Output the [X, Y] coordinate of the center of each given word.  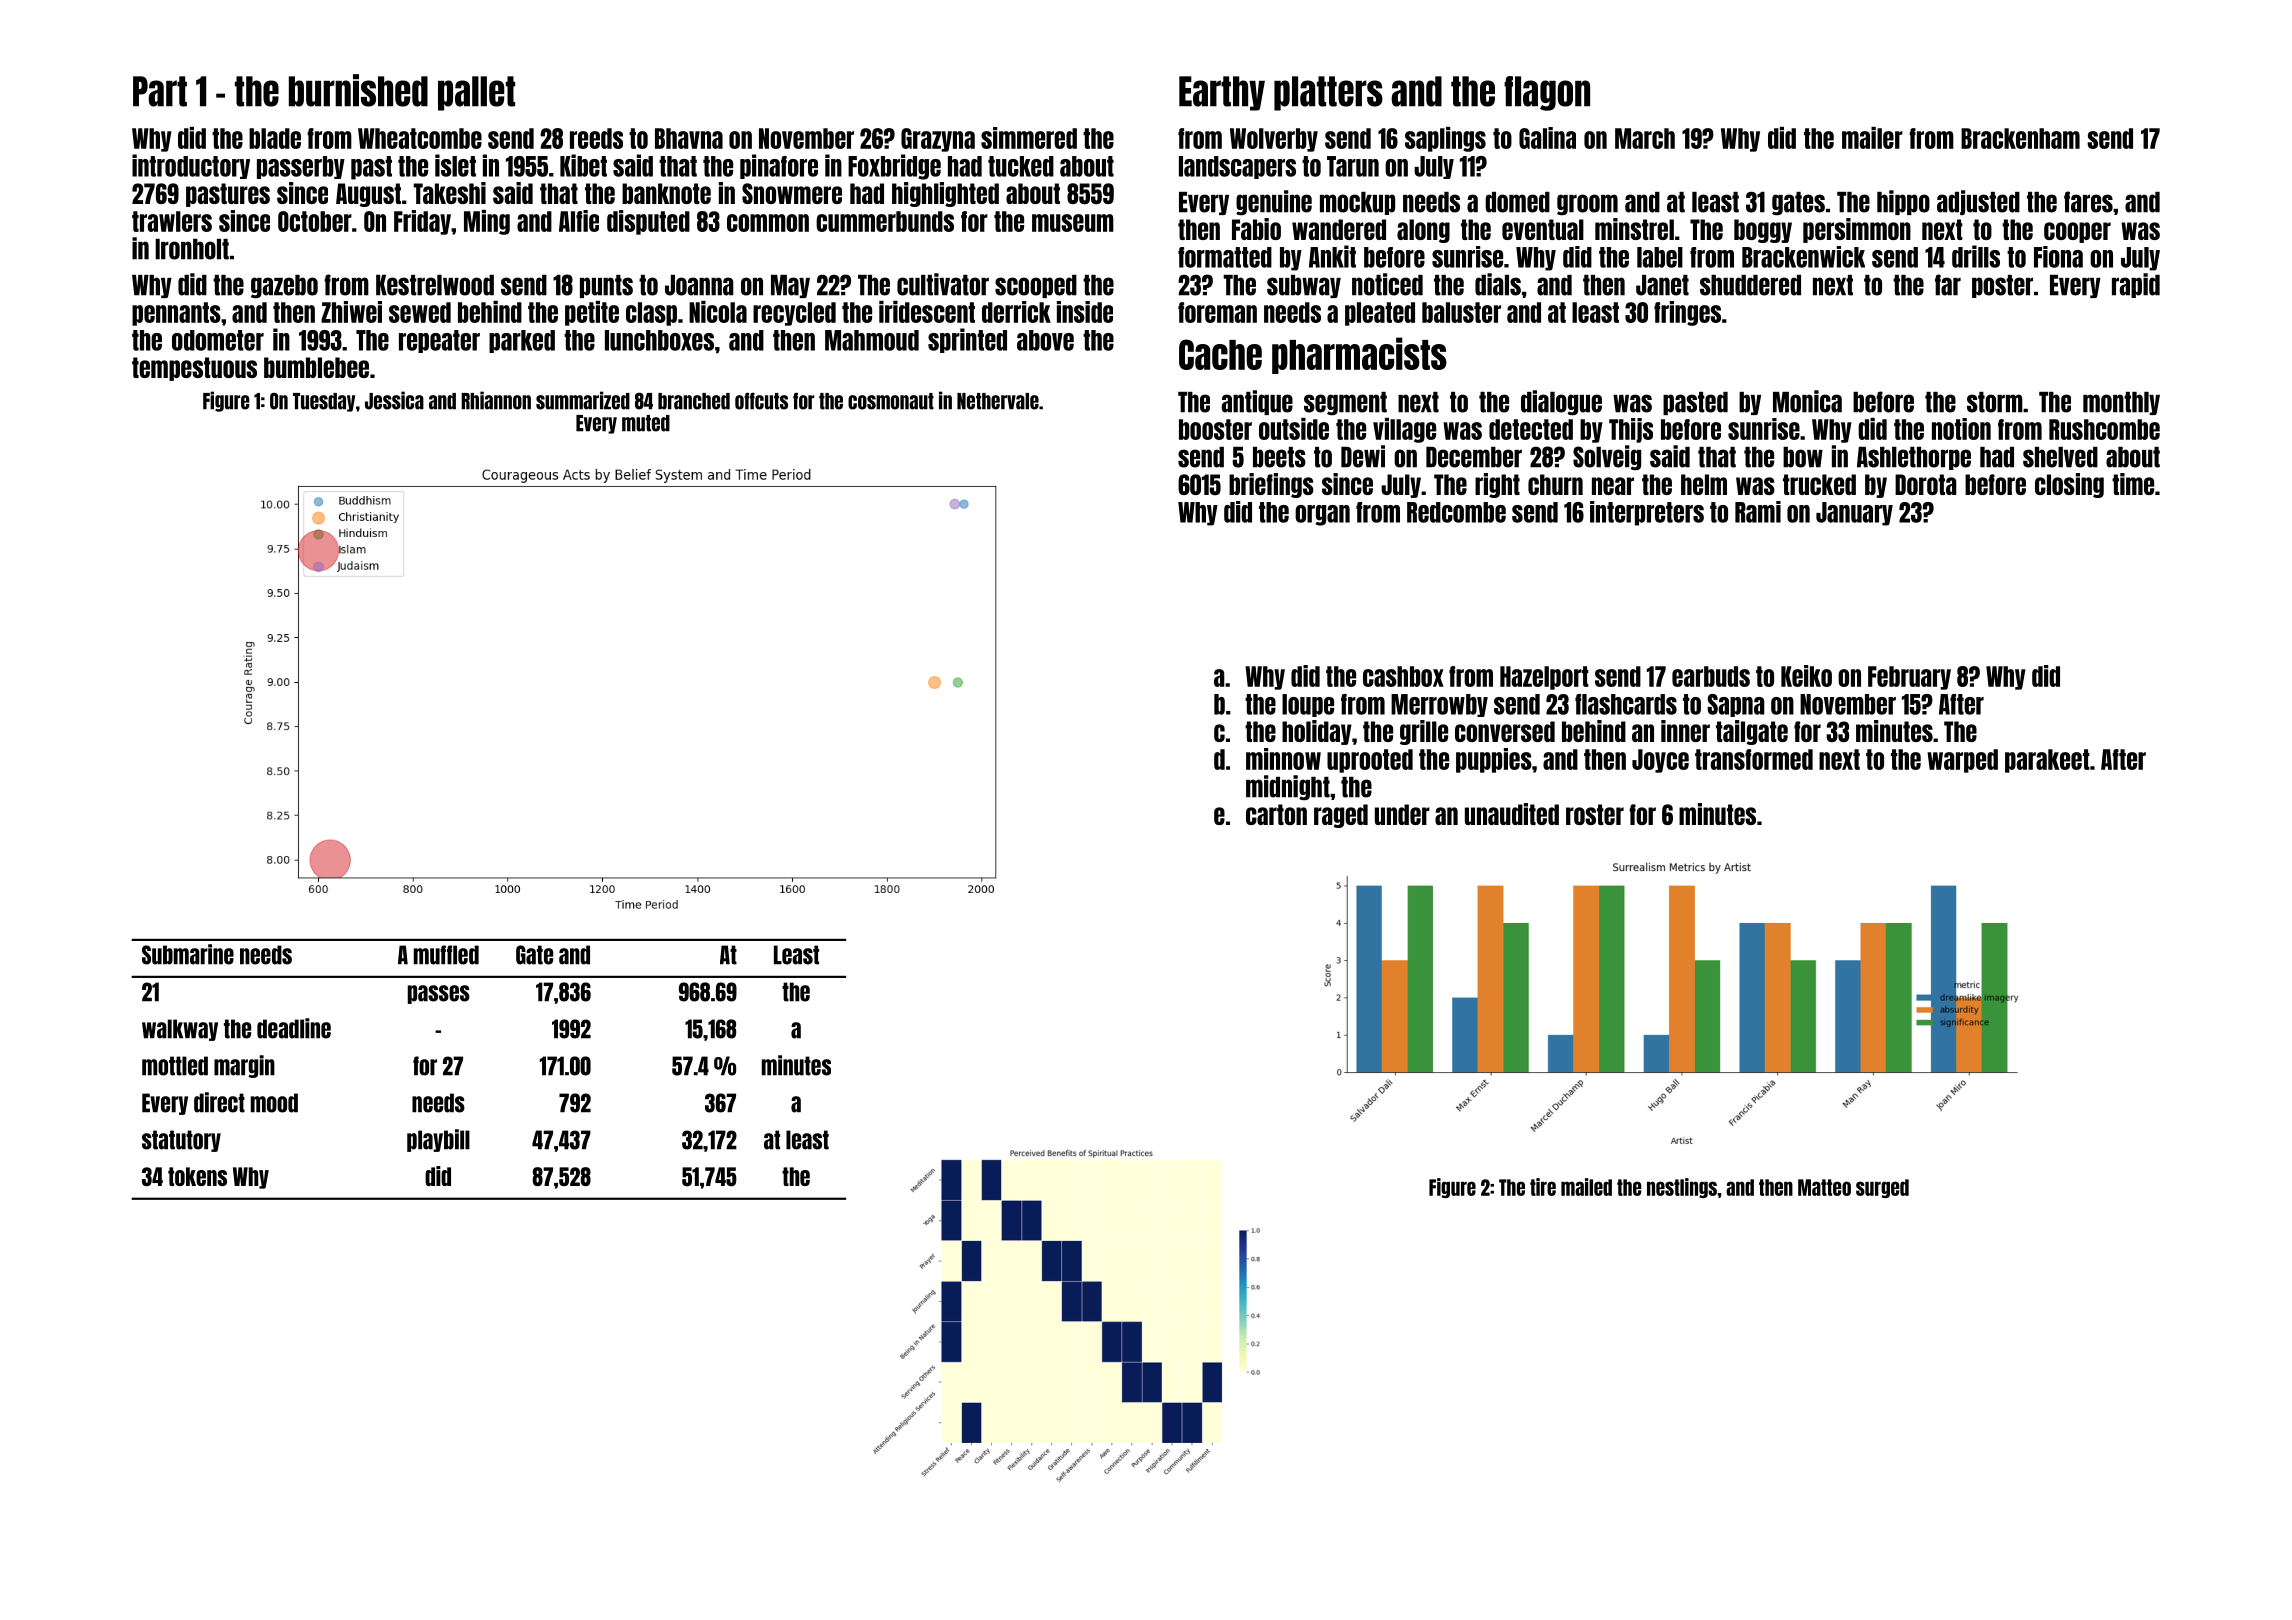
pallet [476, 93]
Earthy [1222, 93]
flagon [1547, 93]
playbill [438, 1140]
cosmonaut [891, 401]
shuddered [1750, 285]
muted [646, 423]
